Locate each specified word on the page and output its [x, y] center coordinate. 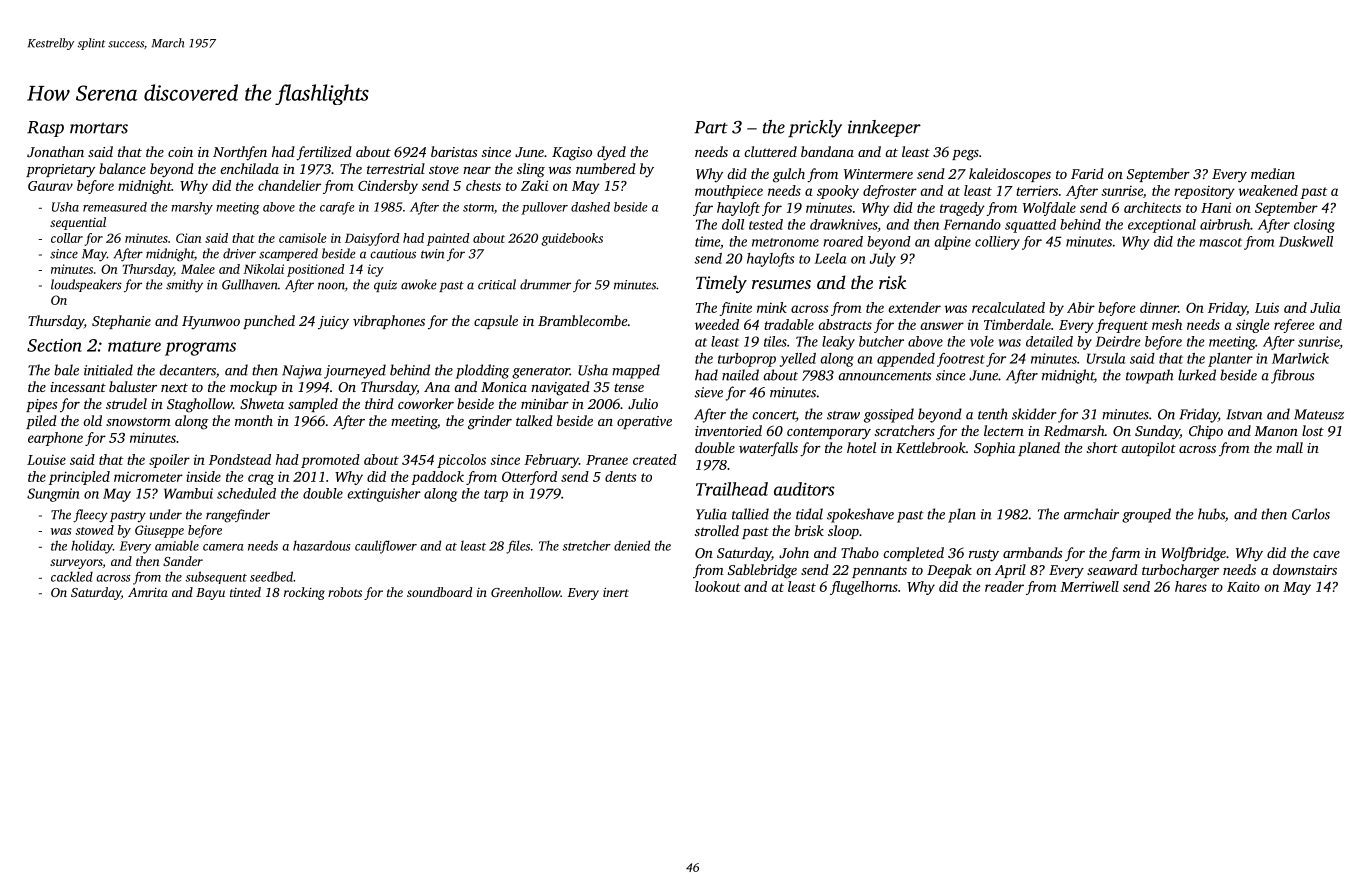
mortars [99, 128]
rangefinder [238, 516]
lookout [718, 586]
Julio [643, 403]
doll [733, 224]
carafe [337, 208]
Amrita [148, 592]
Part [711, 127]
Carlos [1311, 514]
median [1273, 173]
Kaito [1243, 587]
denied [632, 545]
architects [1152, 207]
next [174, 387]
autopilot [1148, 449]
